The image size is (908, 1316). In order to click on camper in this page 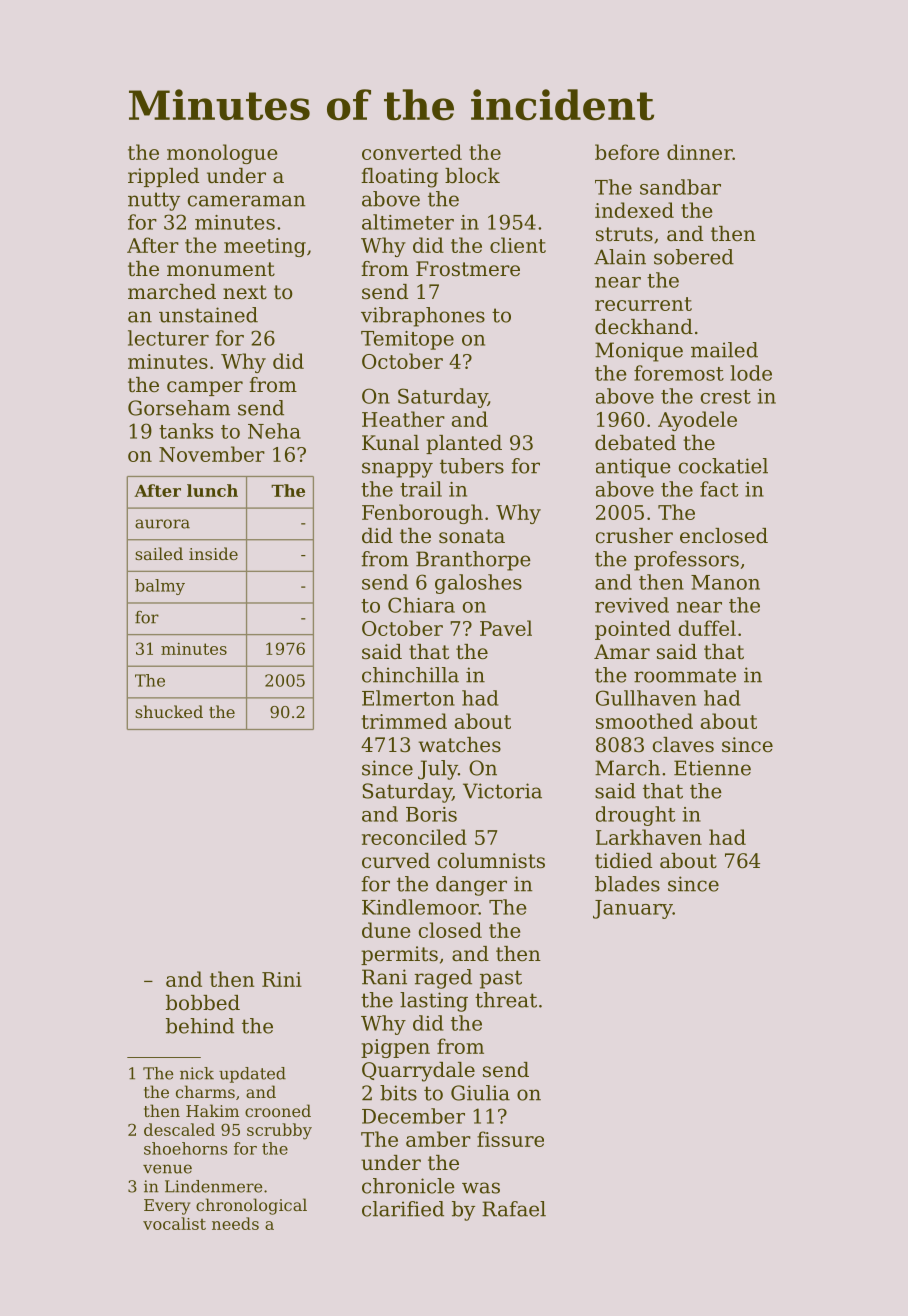, I will do `click(205, 388)`.
